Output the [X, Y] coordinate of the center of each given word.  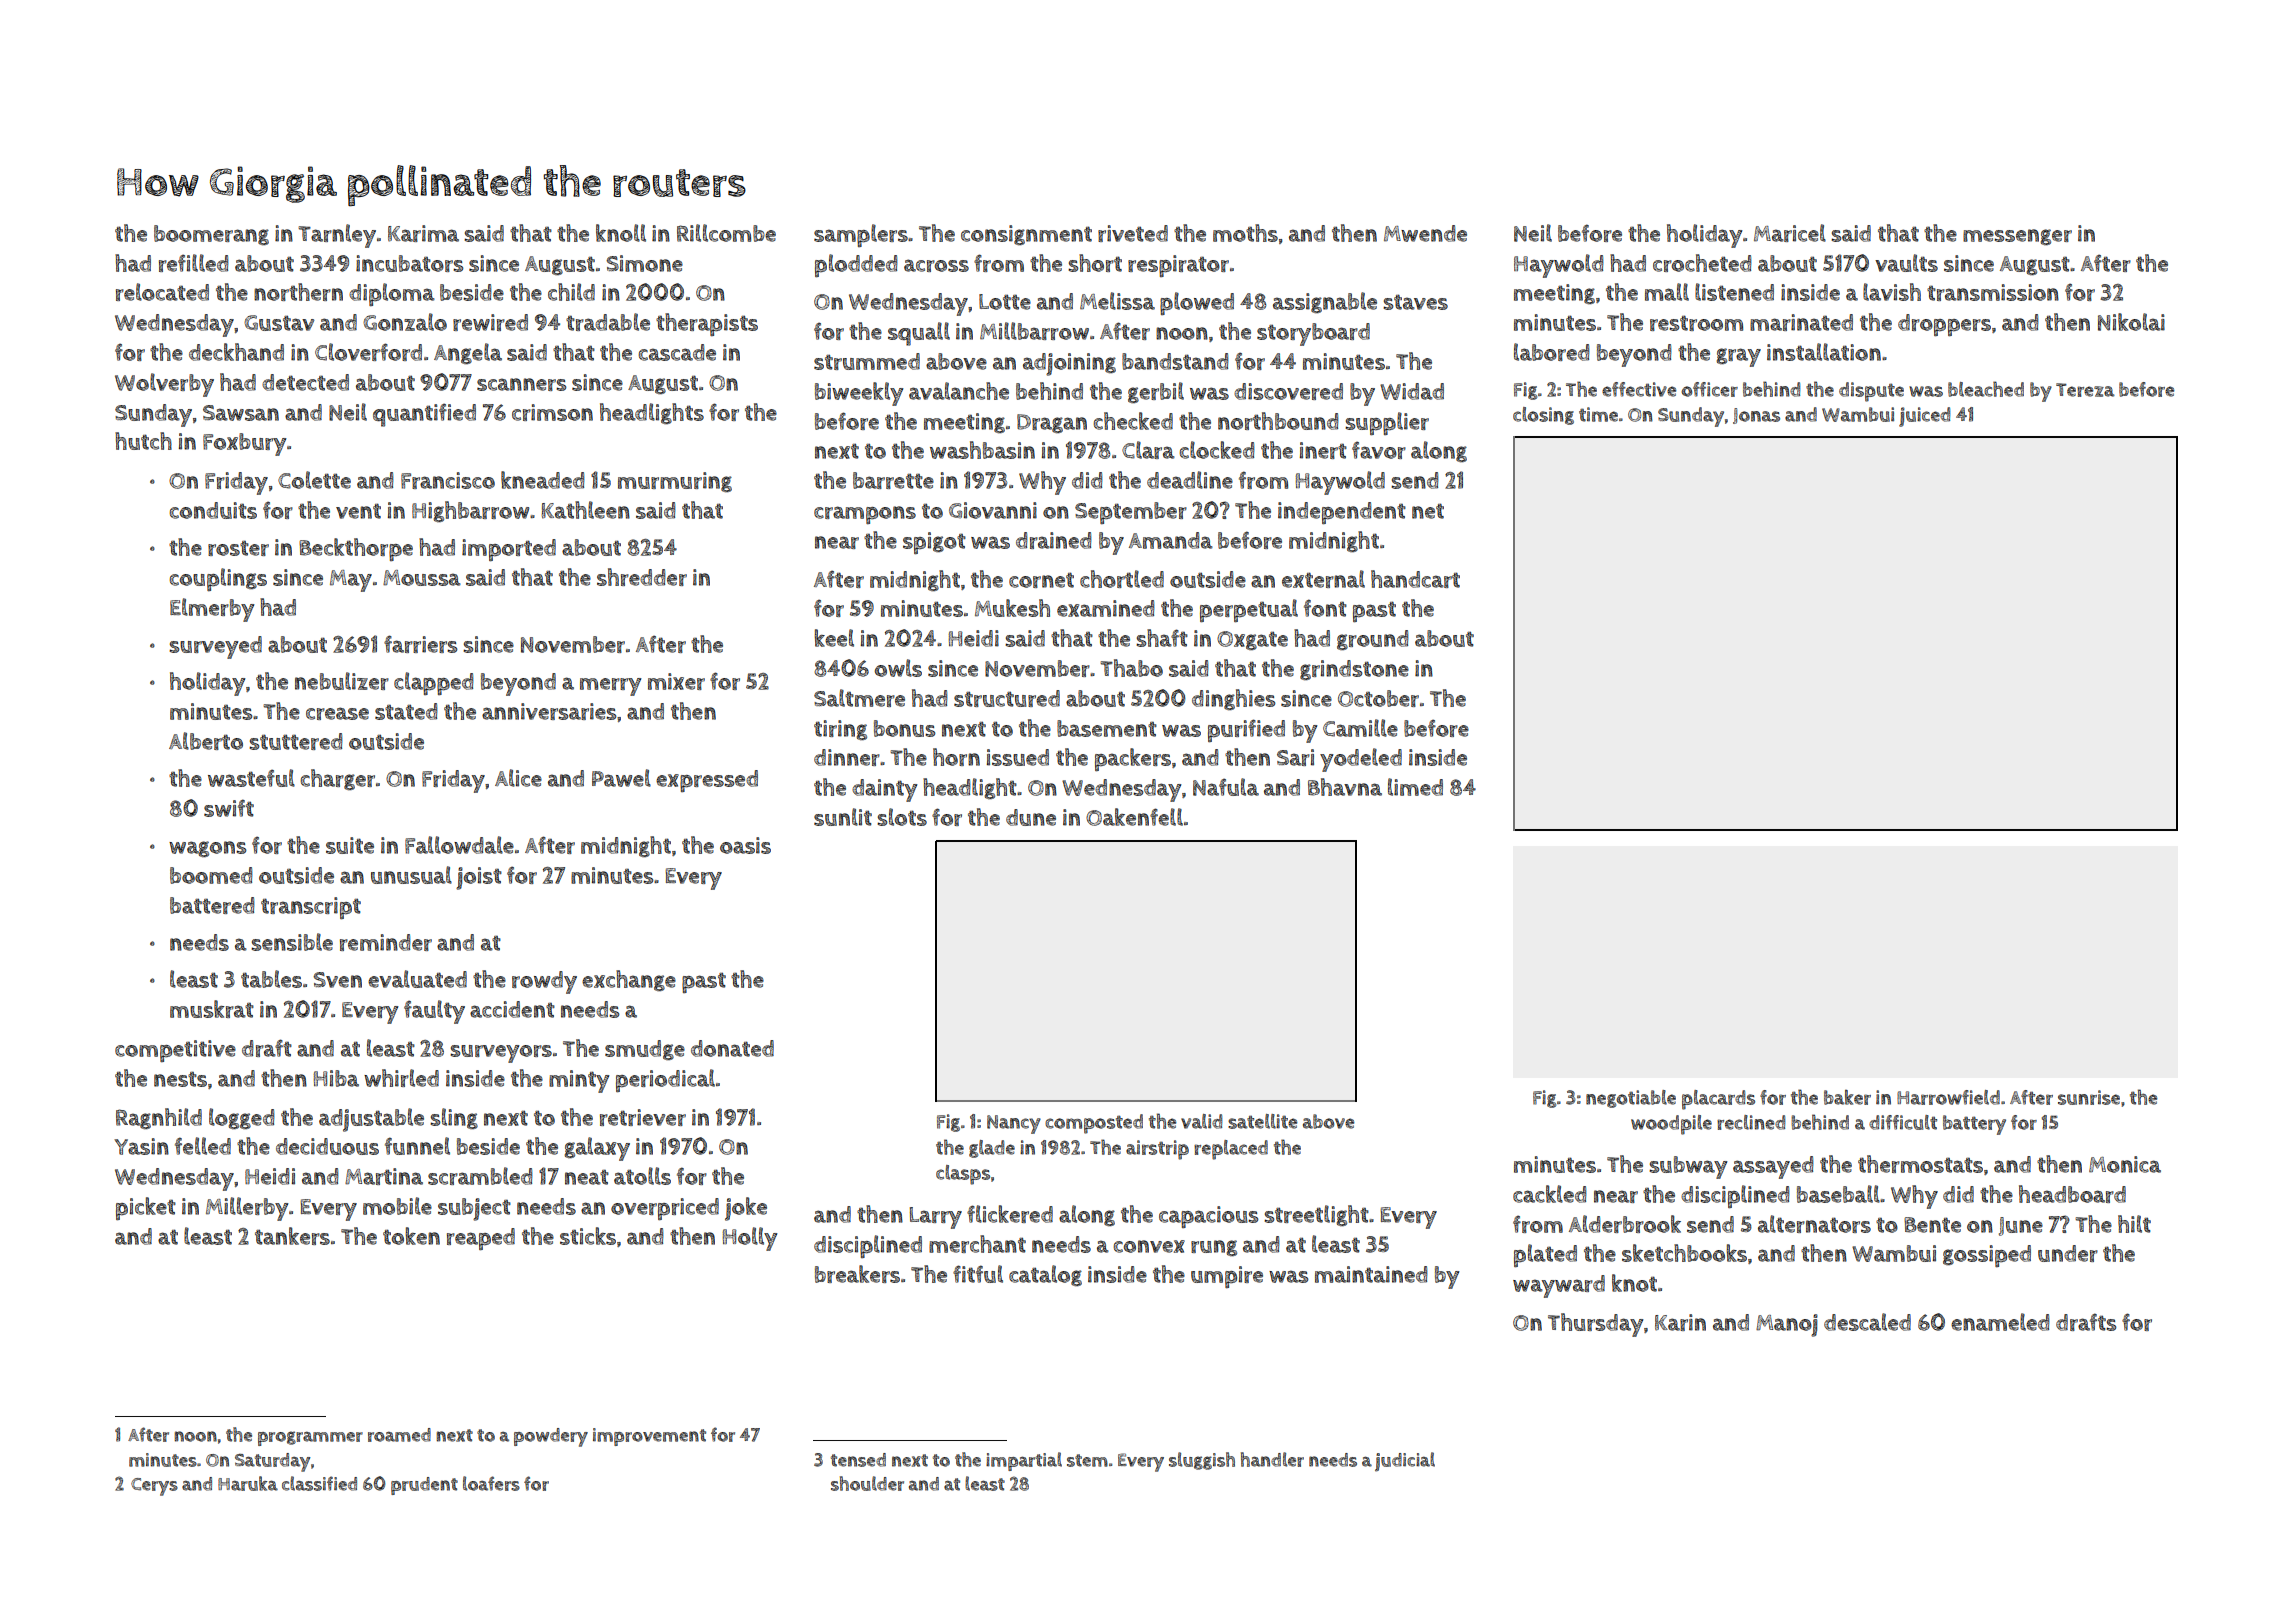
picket [146, 1208]
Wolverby [164, 385]
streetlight [1316, 1215]
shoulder [867, 1483]
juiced [1924, 417]
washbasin [982, 450]
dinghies [1234, 699]
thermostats [1920, 1164]
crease [337, 713]
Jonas [1756, 416]
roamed [399, 1435]
